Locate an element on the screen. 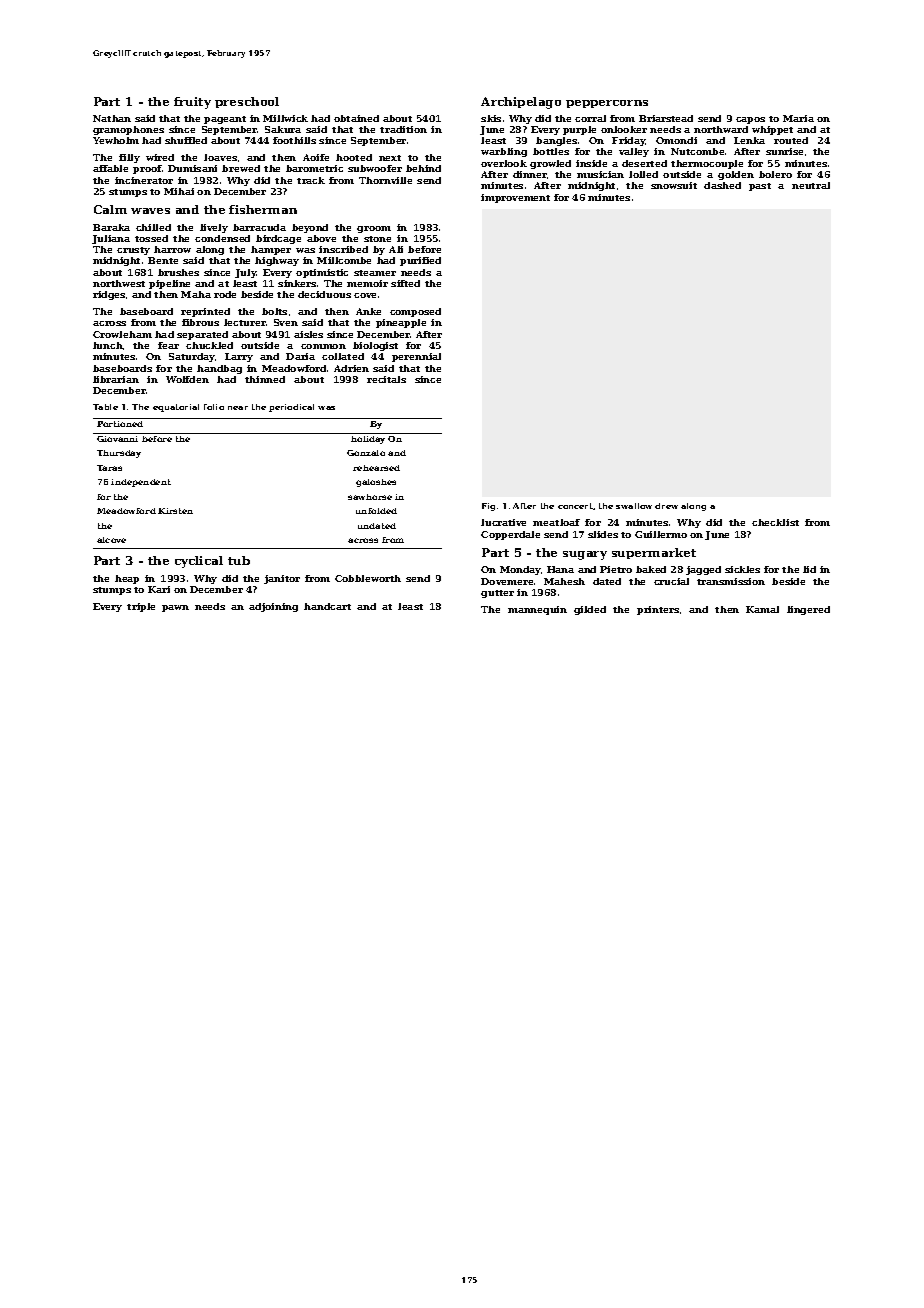 Image resolution: width=924 pixels, height=1308 pixels. Monday is located at coordinates (520, 570).
